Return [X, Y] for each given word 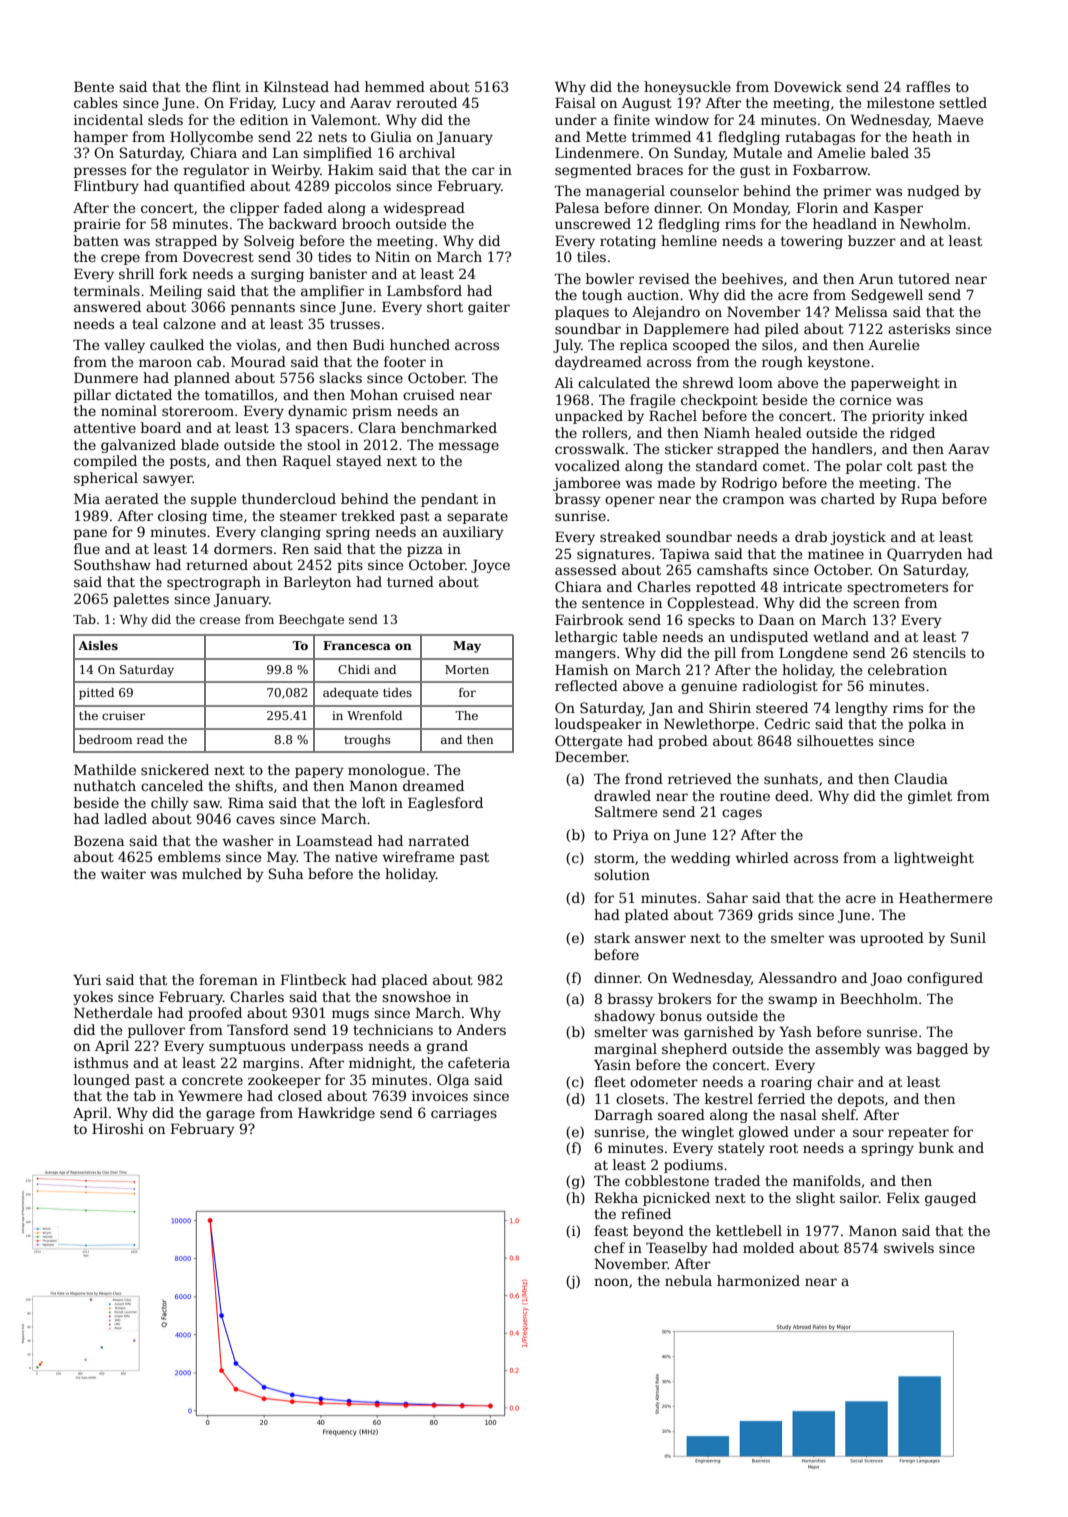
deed [792, 795]
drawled [622, 795]
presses [100, 172]
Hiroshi [118, 1128]
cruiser [123, 715]
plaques [582, 313]
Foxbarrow [830, 169]
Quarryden [924, 555]
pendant [449, 500]
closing [182, 517]
